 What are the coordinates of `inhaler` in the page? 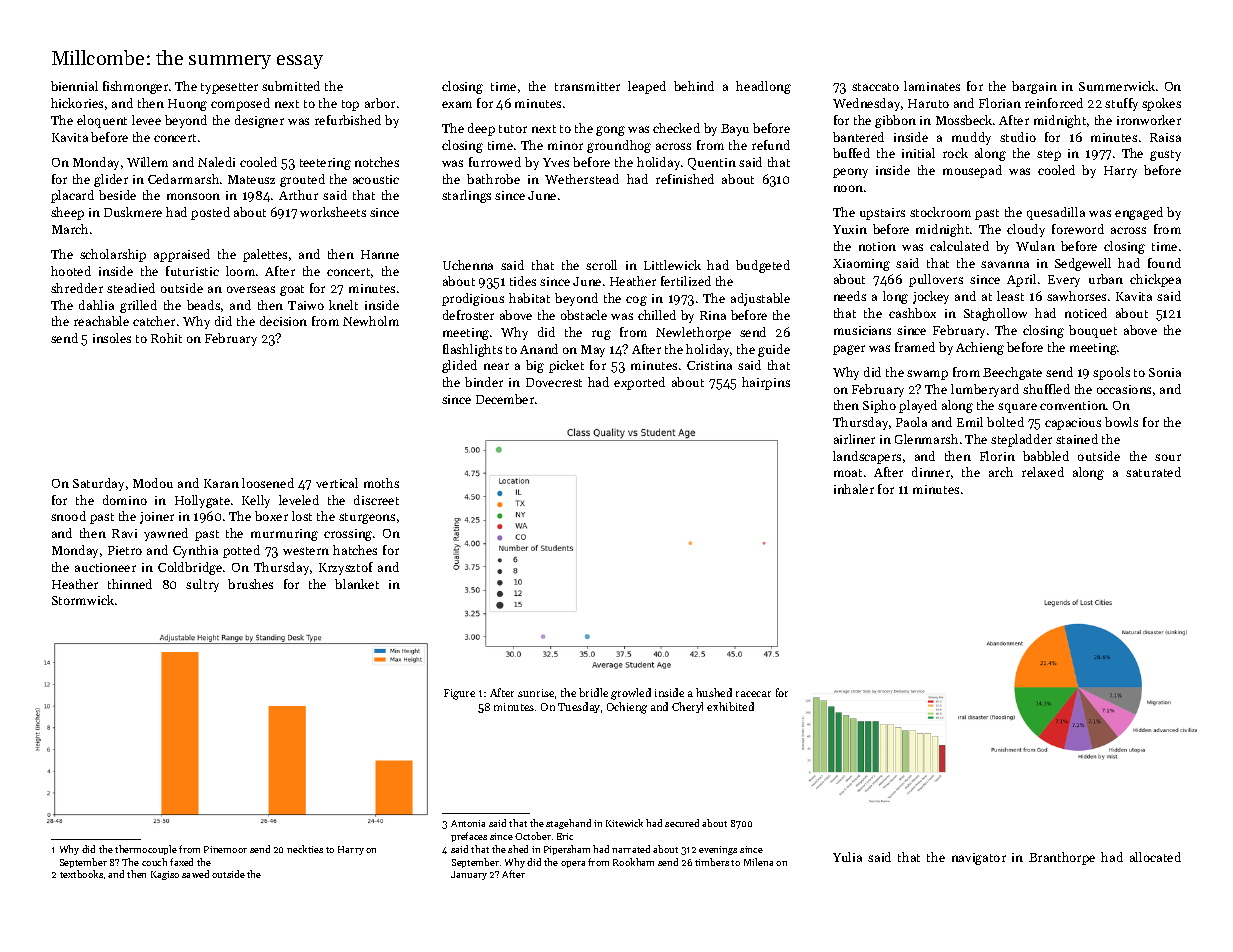 It's located at (854, 489).
